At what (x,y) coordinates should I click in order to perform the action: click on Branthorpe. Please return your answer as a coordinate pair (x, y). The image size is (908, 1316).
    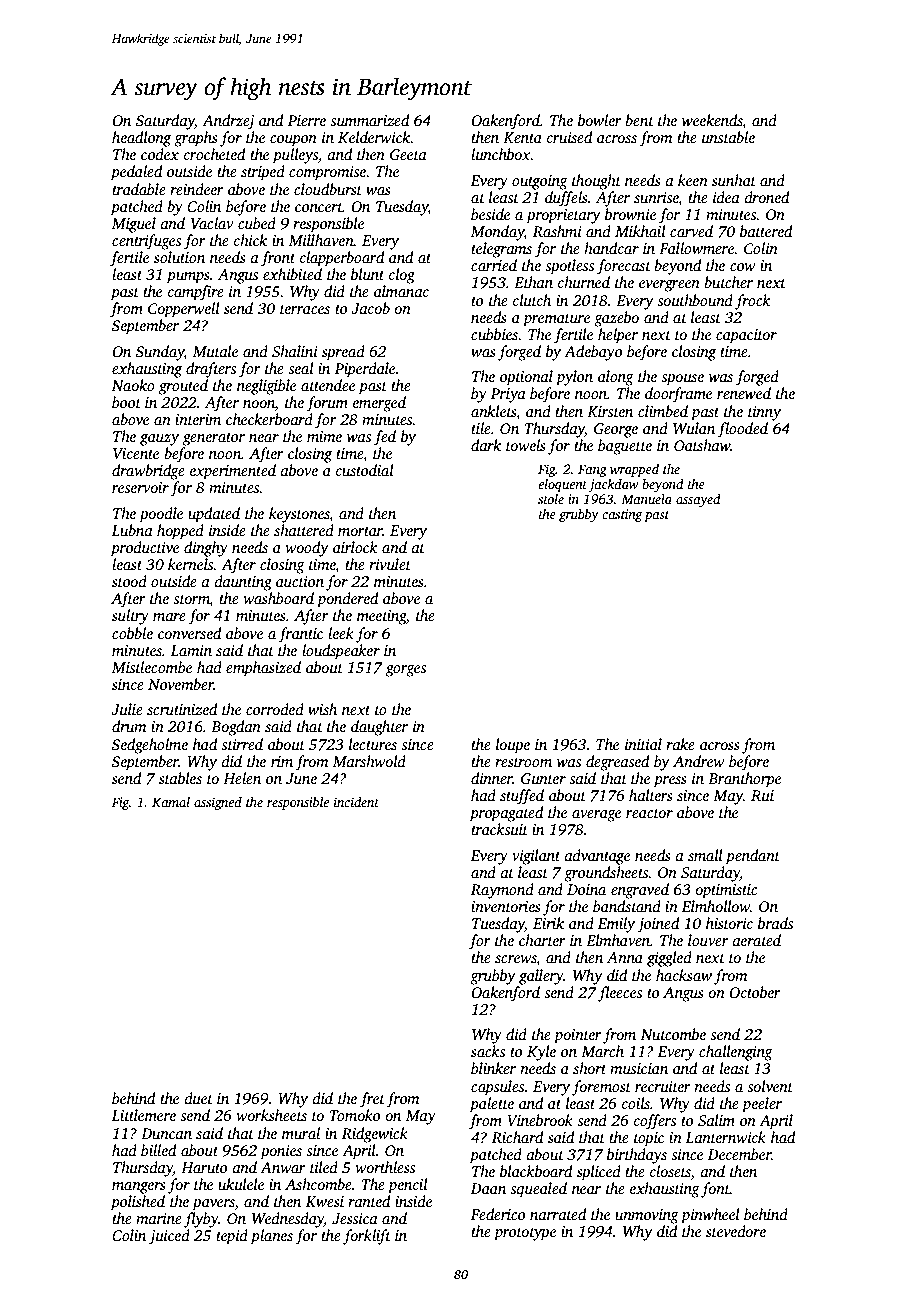
    Looking at the image, I should click on (744, 780).
